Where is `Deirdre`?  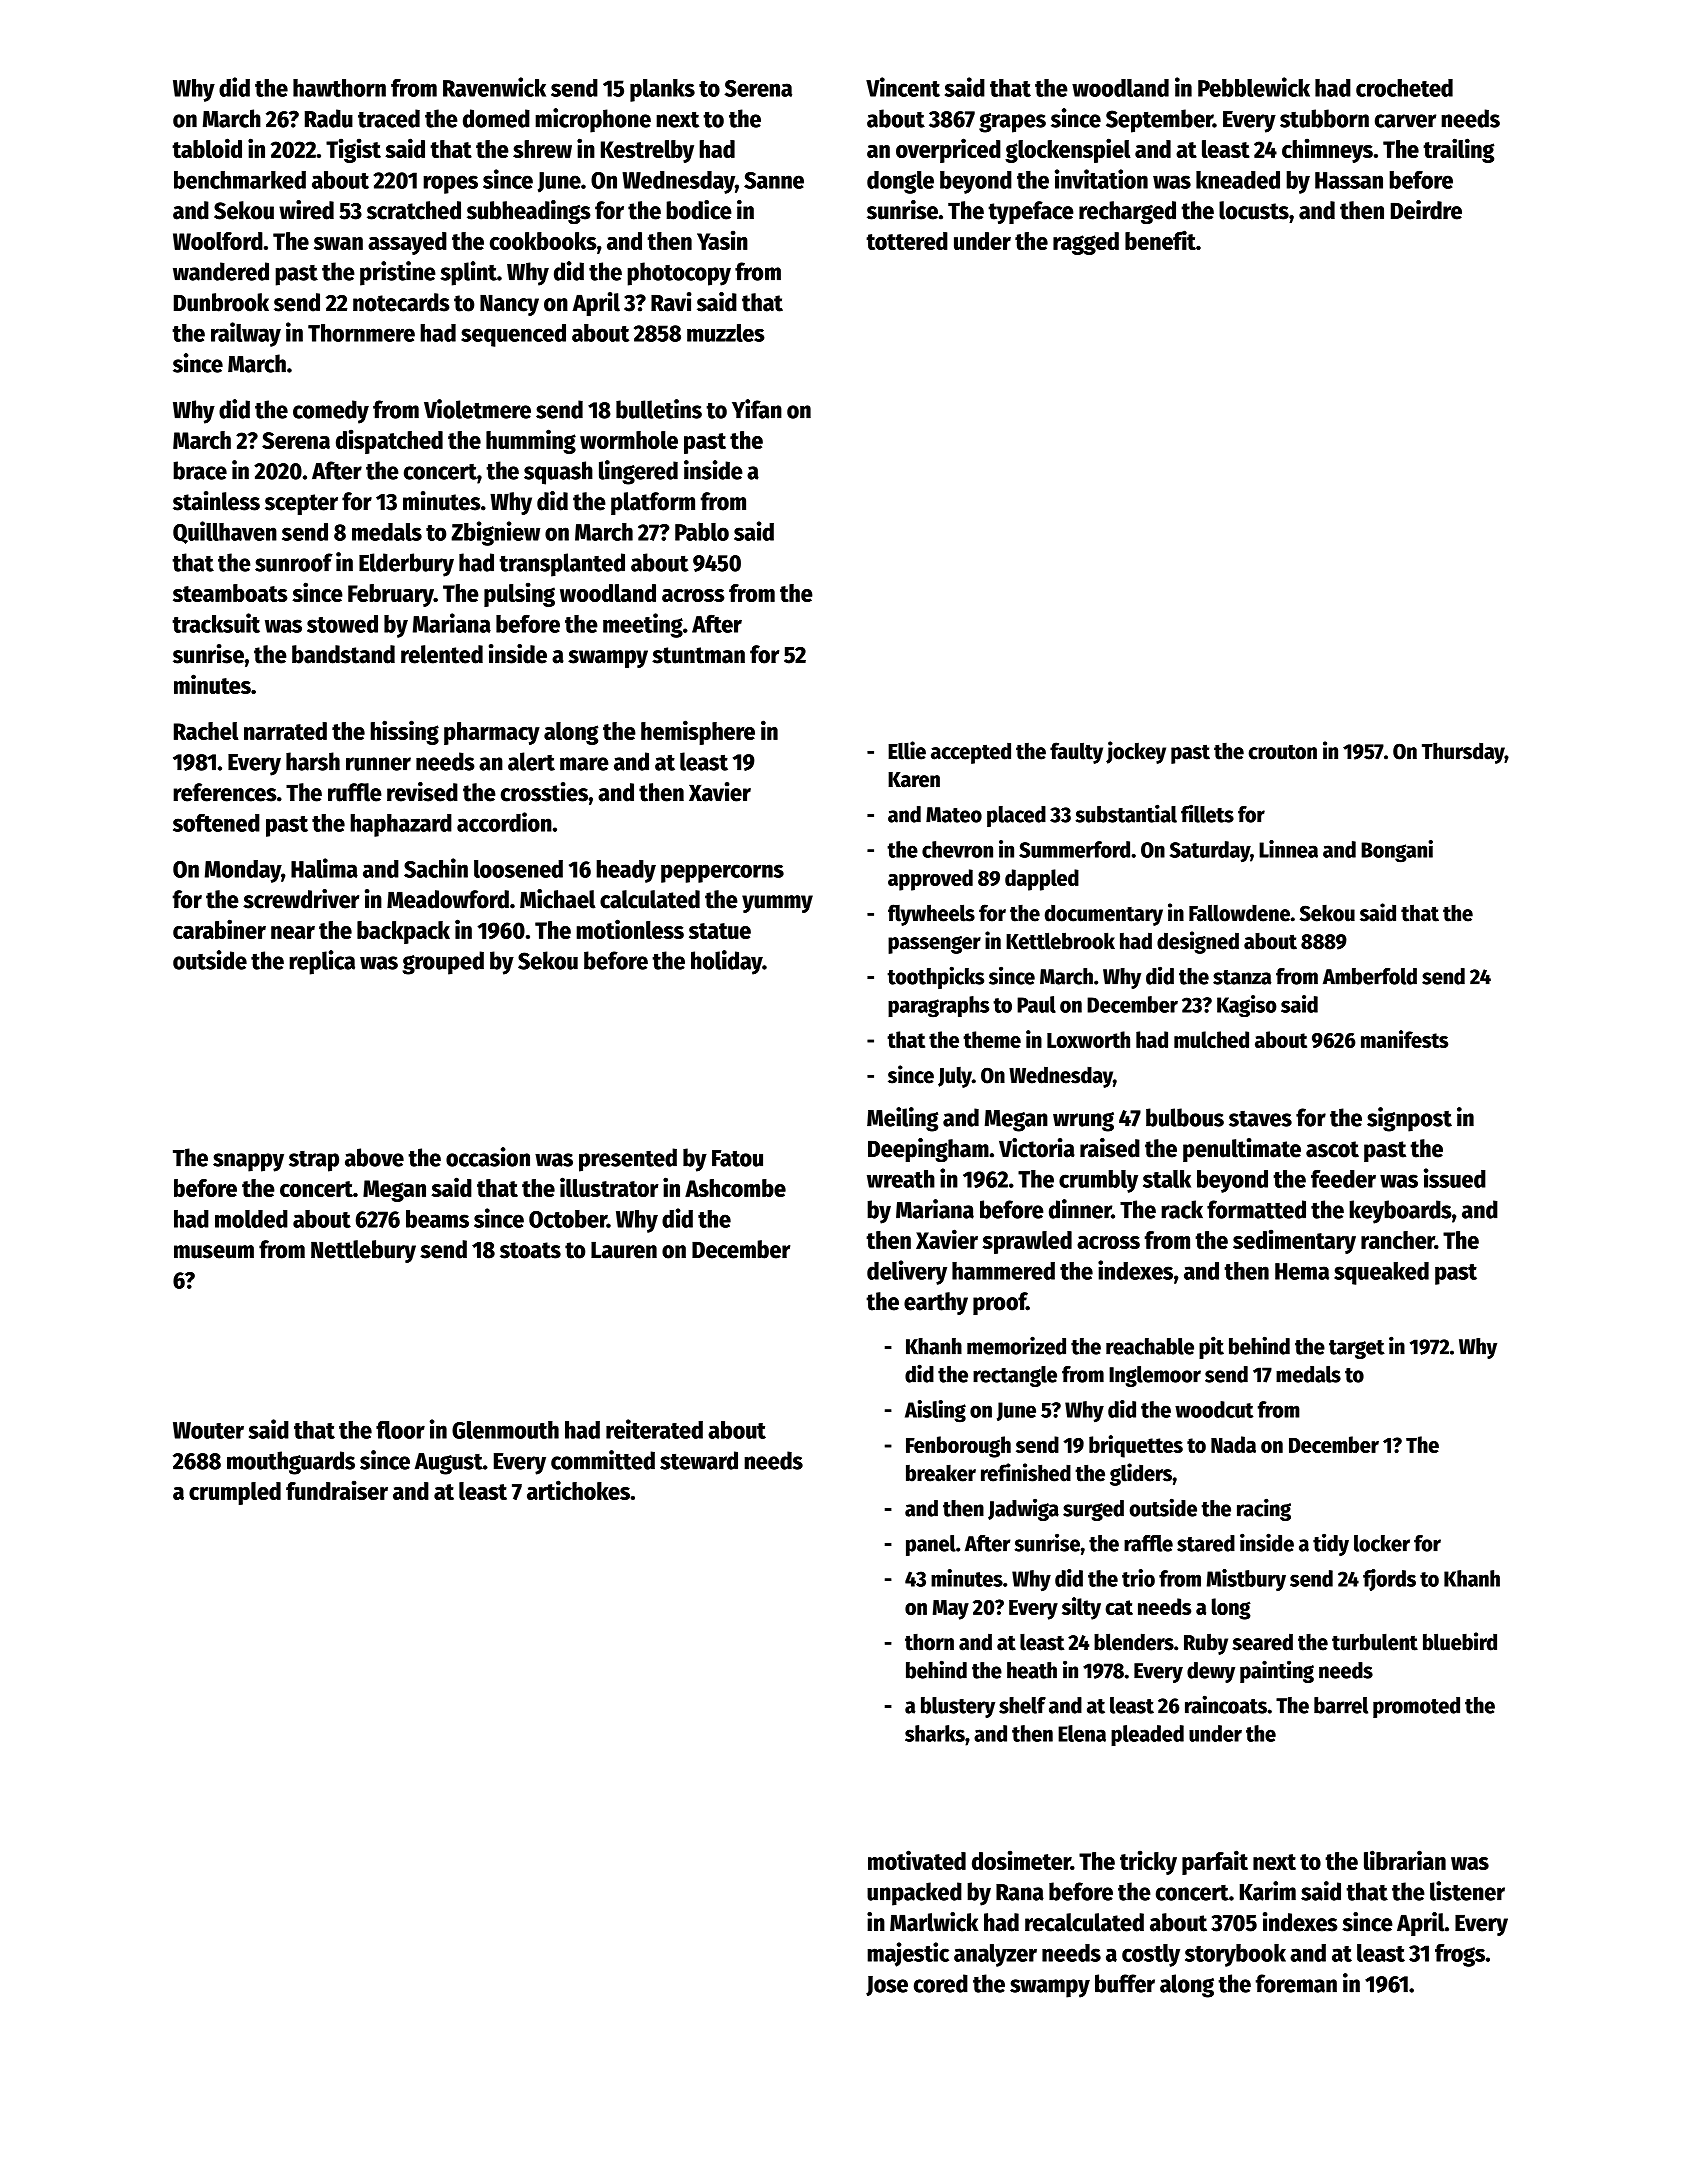 Deirdre is located at coordinates (1426, 210).
